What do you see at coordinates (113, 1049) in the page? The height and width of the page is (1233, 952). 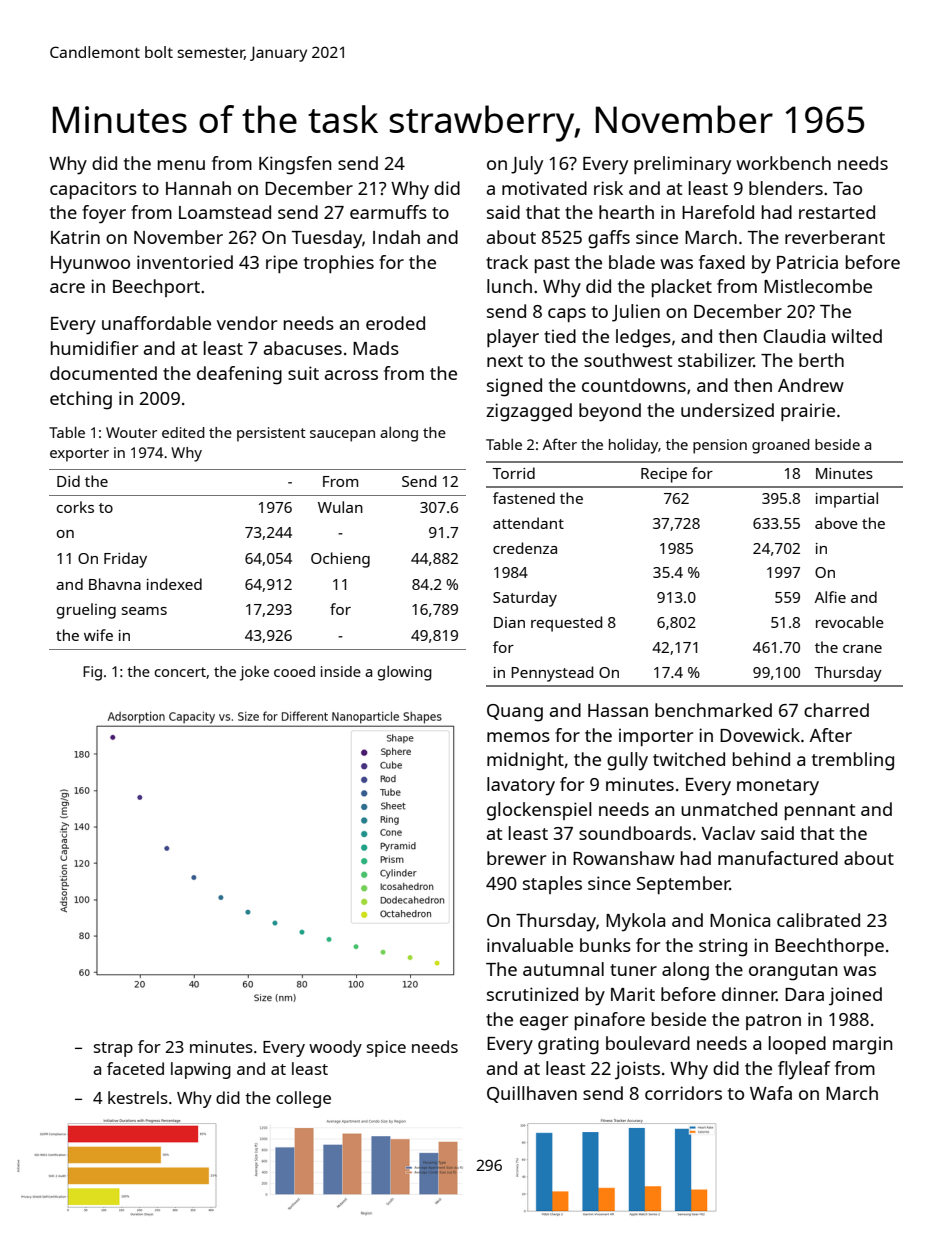 I see `strap` at bounding box center [113, 1049].
